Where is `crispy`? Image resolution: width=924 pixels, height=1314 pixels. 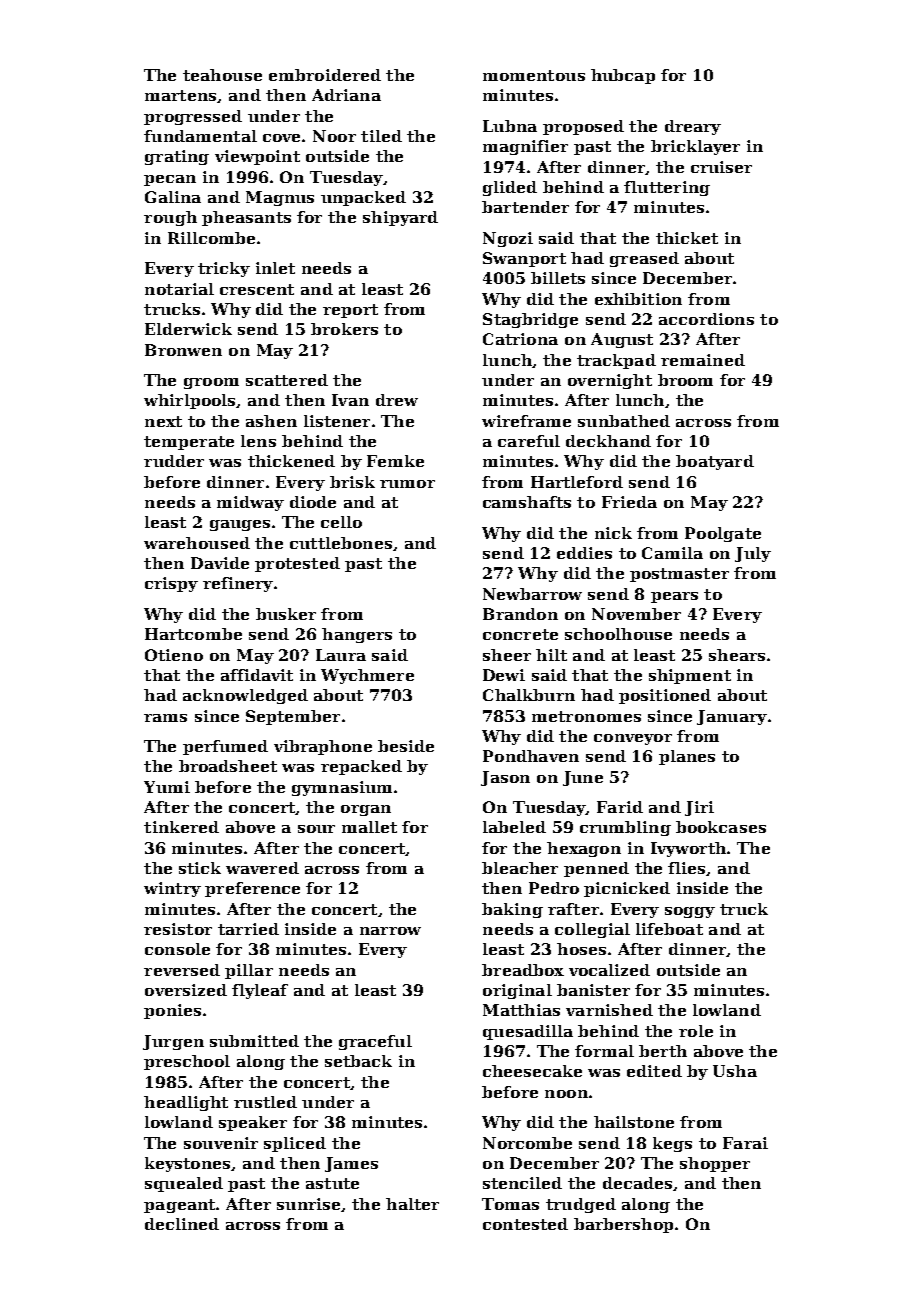
crispy is located at coordinates (171, 584).
